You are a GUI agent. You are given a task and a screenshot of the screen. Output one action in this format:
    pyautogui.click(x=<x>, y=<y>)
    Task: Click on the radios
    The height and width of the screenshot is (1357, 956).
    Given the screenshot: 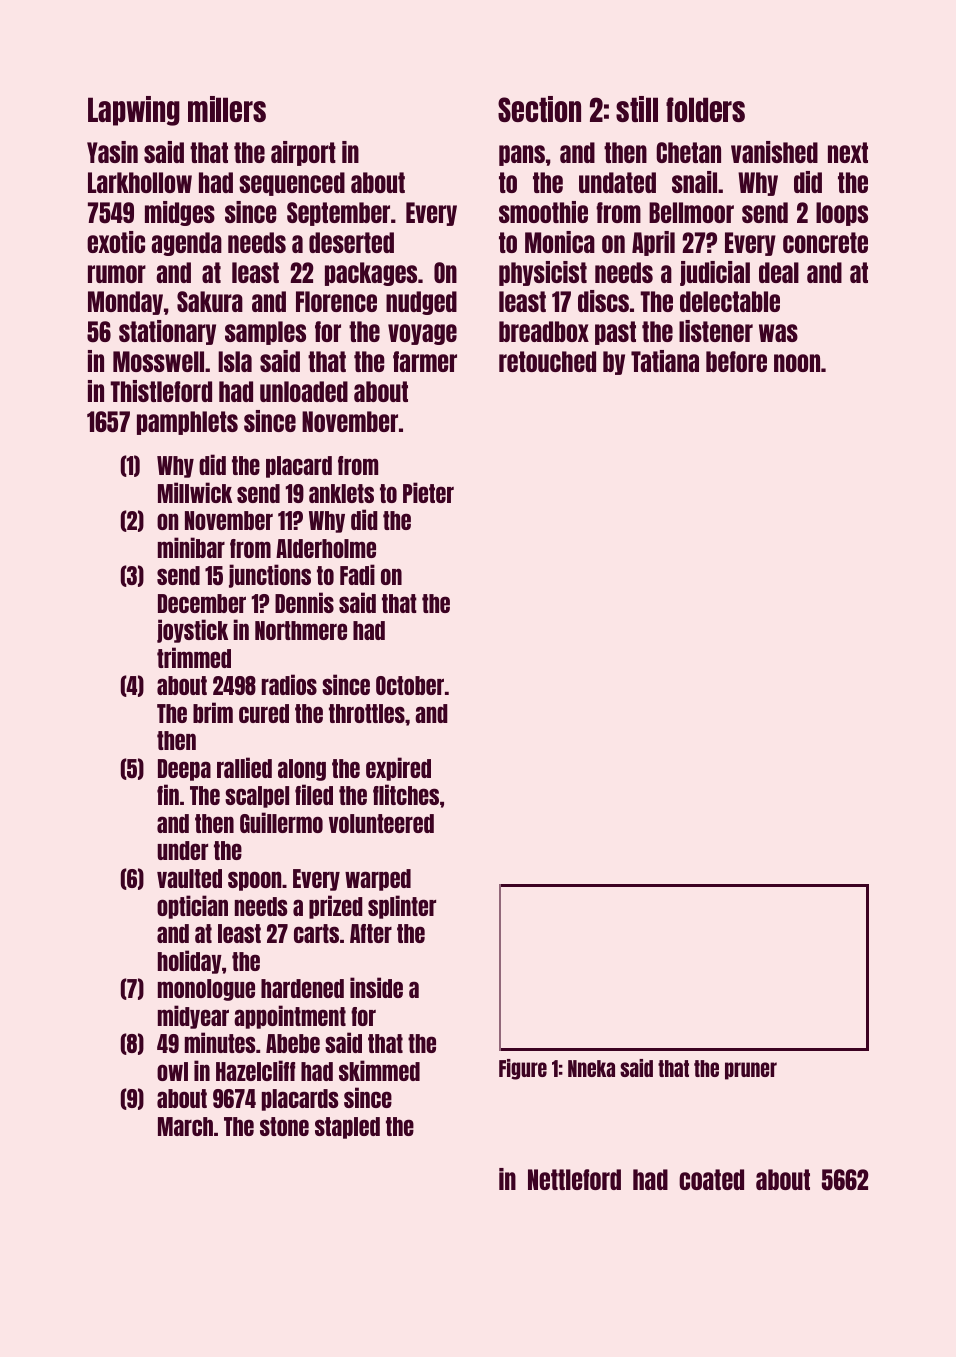 What is the action you would take?
    pyautogui.click(x=289, y=684)
